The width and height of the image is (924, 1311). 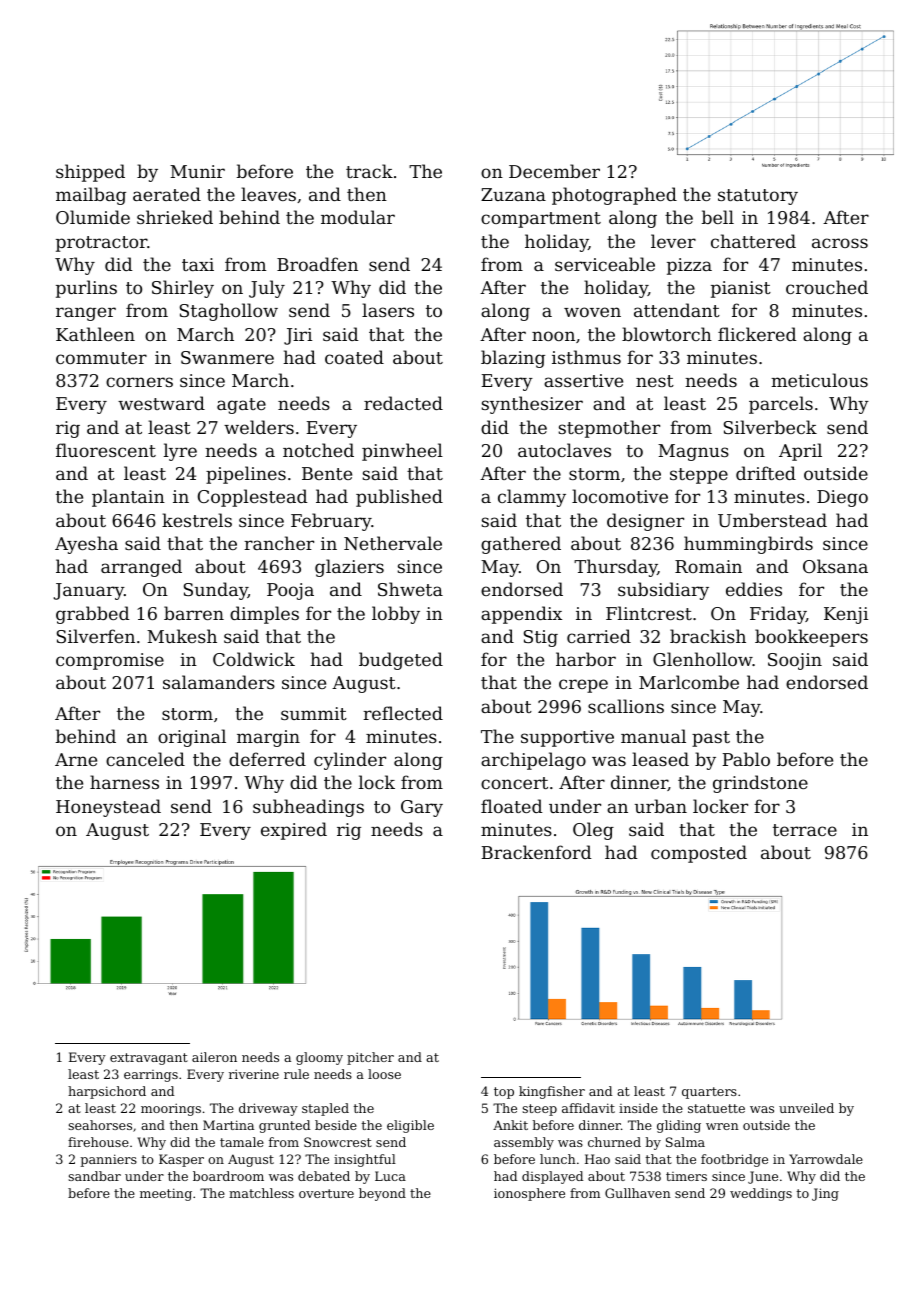 I want to click on crepe, so click(x=583, y=686).
